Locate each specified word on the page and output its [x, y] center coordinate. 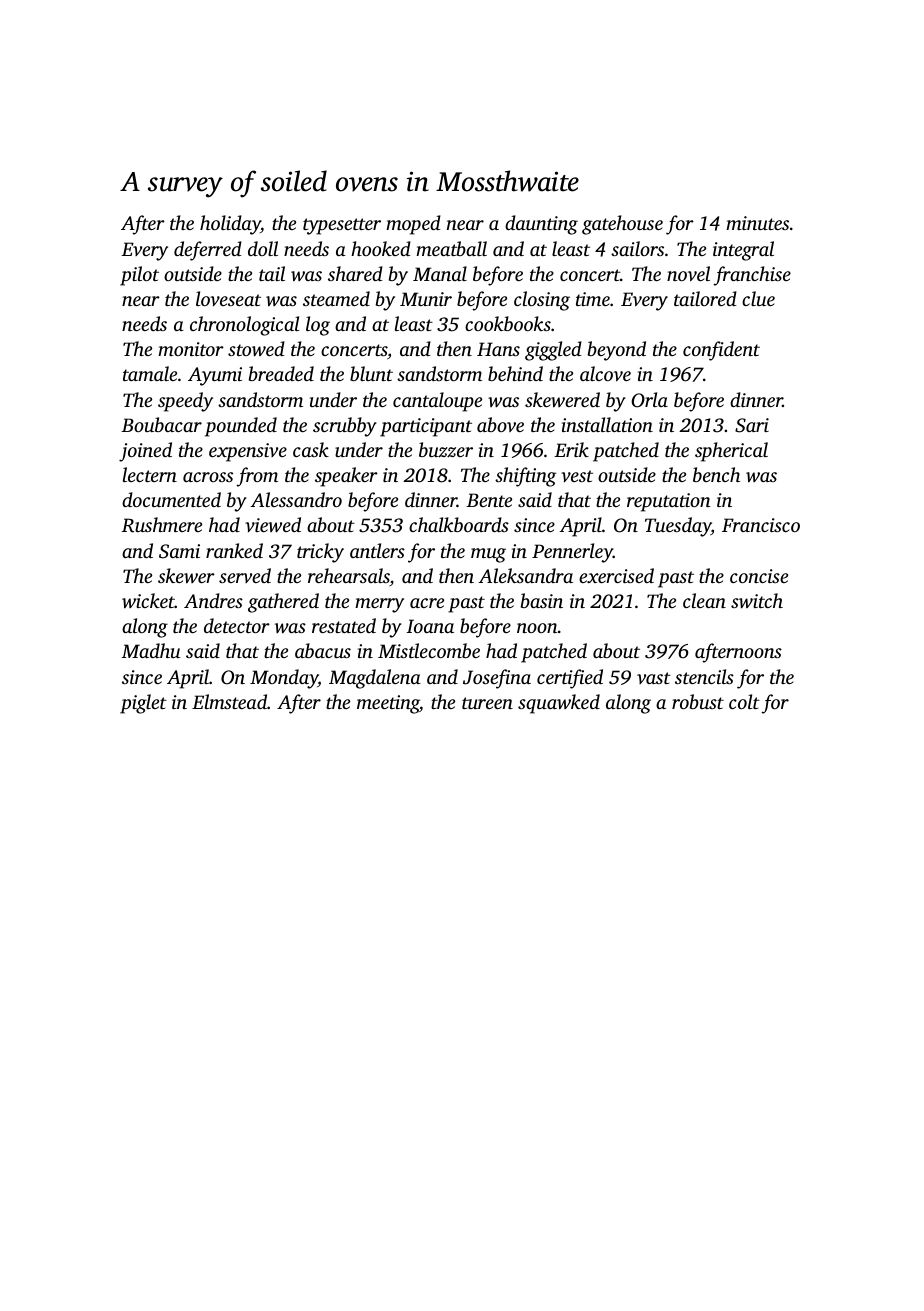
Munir [426, 299]
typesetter [342, 226]
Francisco [761, 525]
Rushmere [162, 525]
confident [721, 351]
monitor [191, 349]
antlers [377, 550]
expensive [248, 452]
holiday [230, 225]
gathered [283, 603]
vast [654, 678]
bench [716, 474]
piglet [143, 704]
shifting [525, 477]
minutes [757, 223]
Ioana [430, 626]
